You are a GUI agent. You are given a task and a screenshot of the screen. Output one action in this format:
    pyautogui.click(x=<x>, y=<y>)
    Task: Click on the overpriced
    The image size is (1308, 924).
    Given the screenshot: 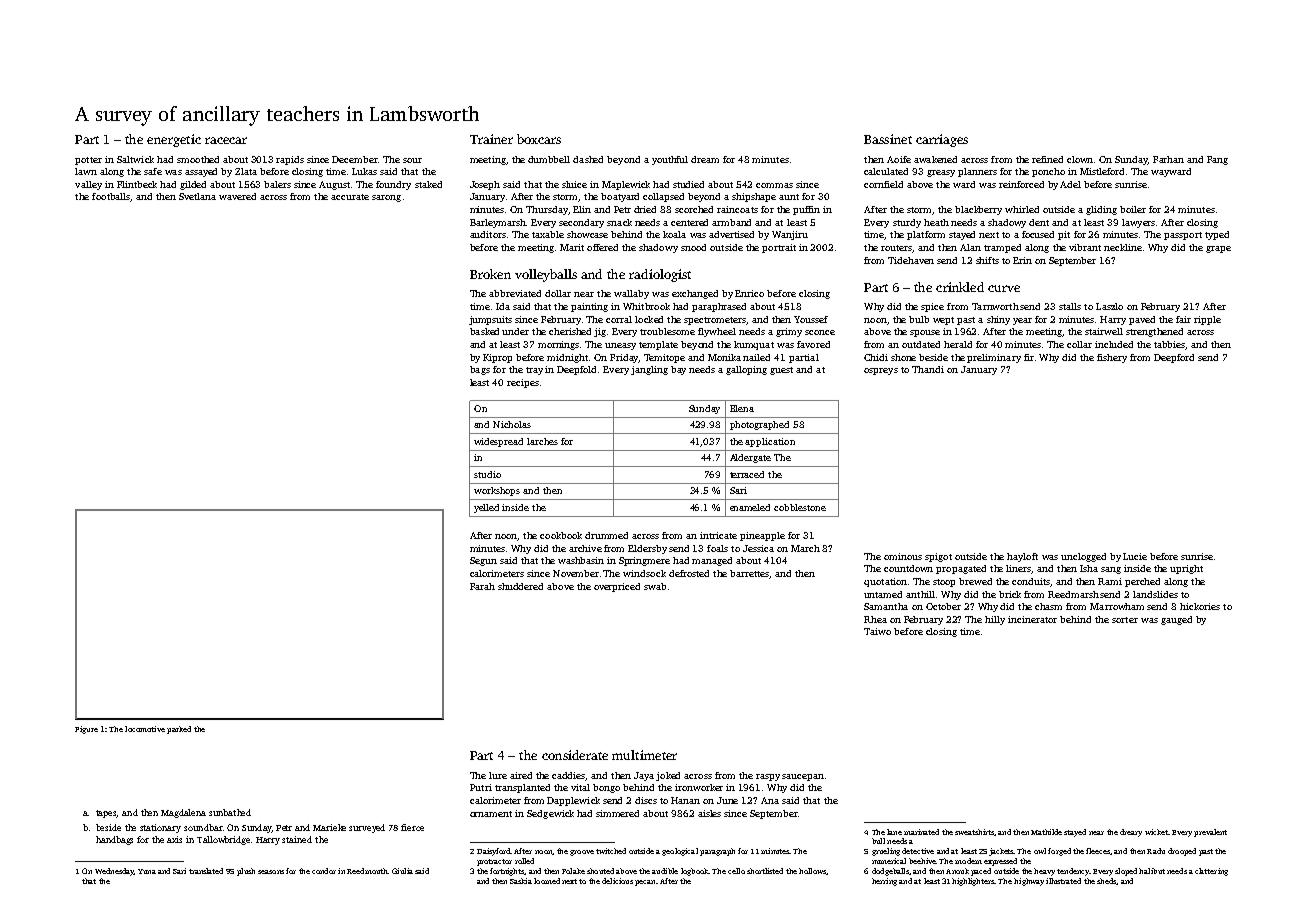 What is the action you would take?
    pyautogui.click(x=617, y=587)
